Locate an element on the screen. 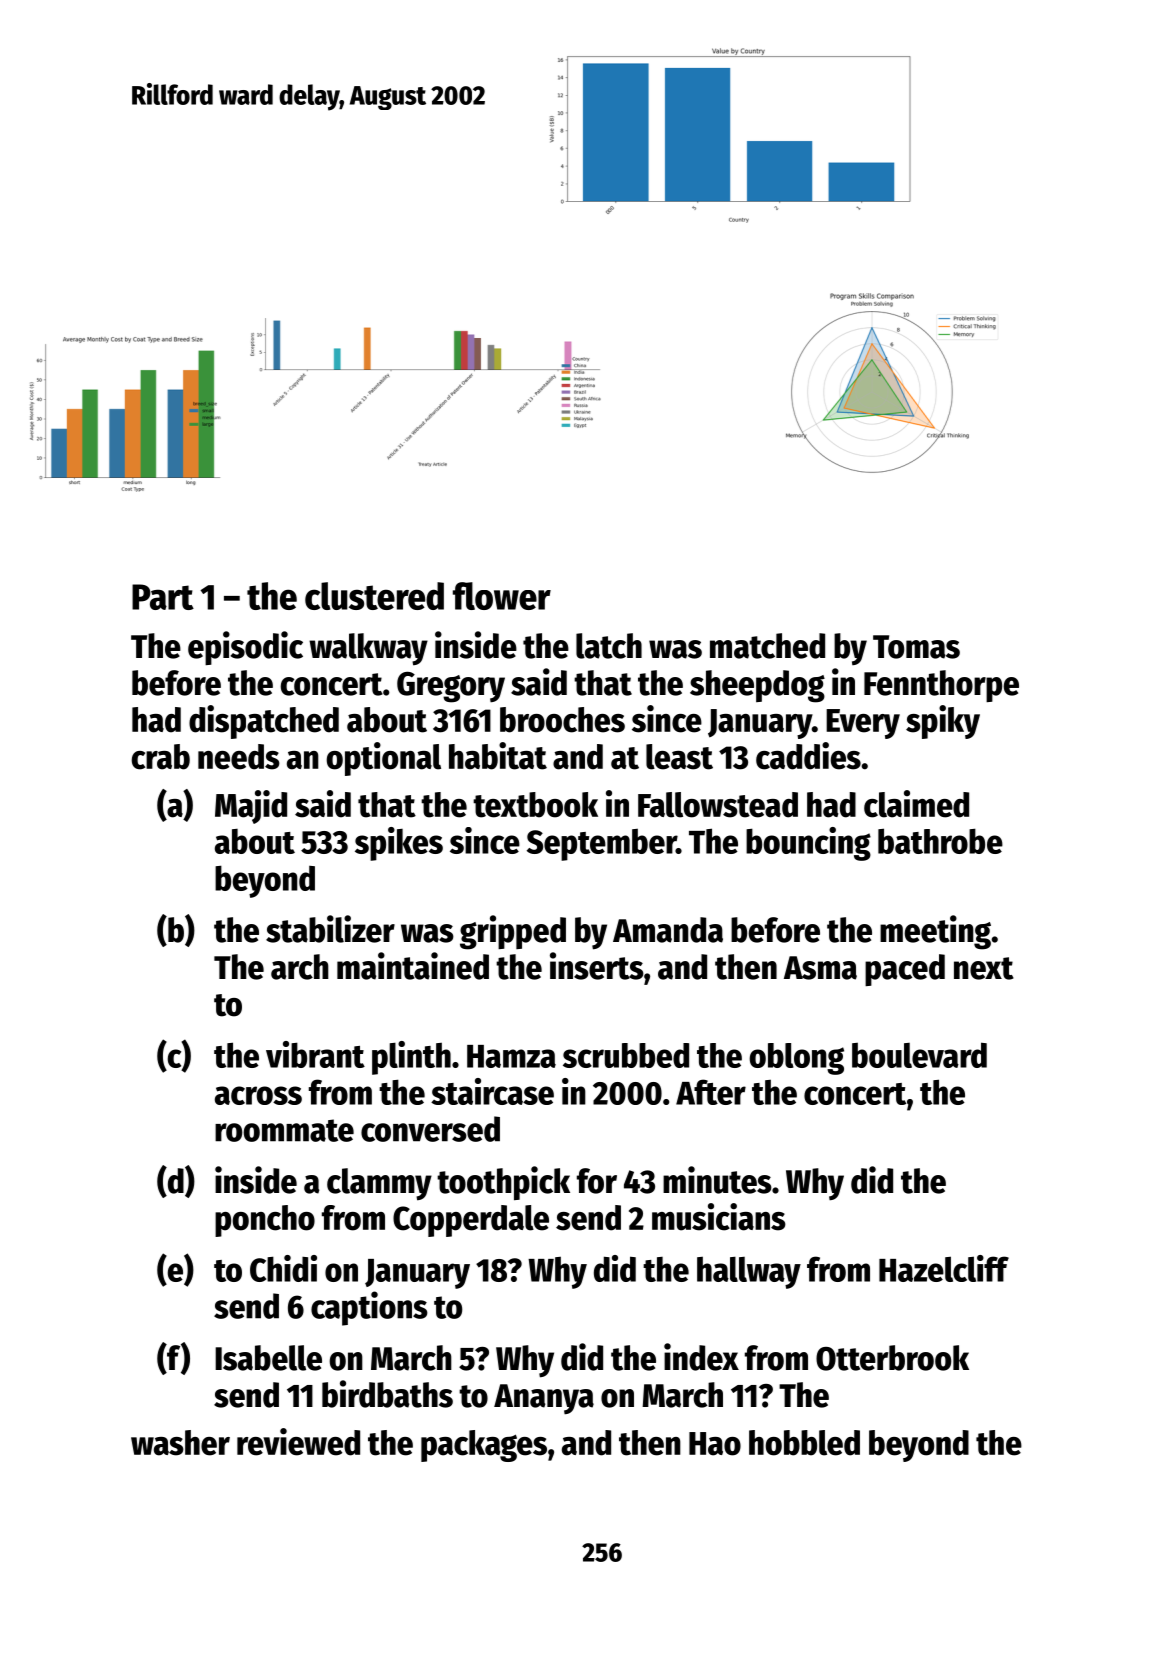  gripped is located at coordinates (513, 932).
